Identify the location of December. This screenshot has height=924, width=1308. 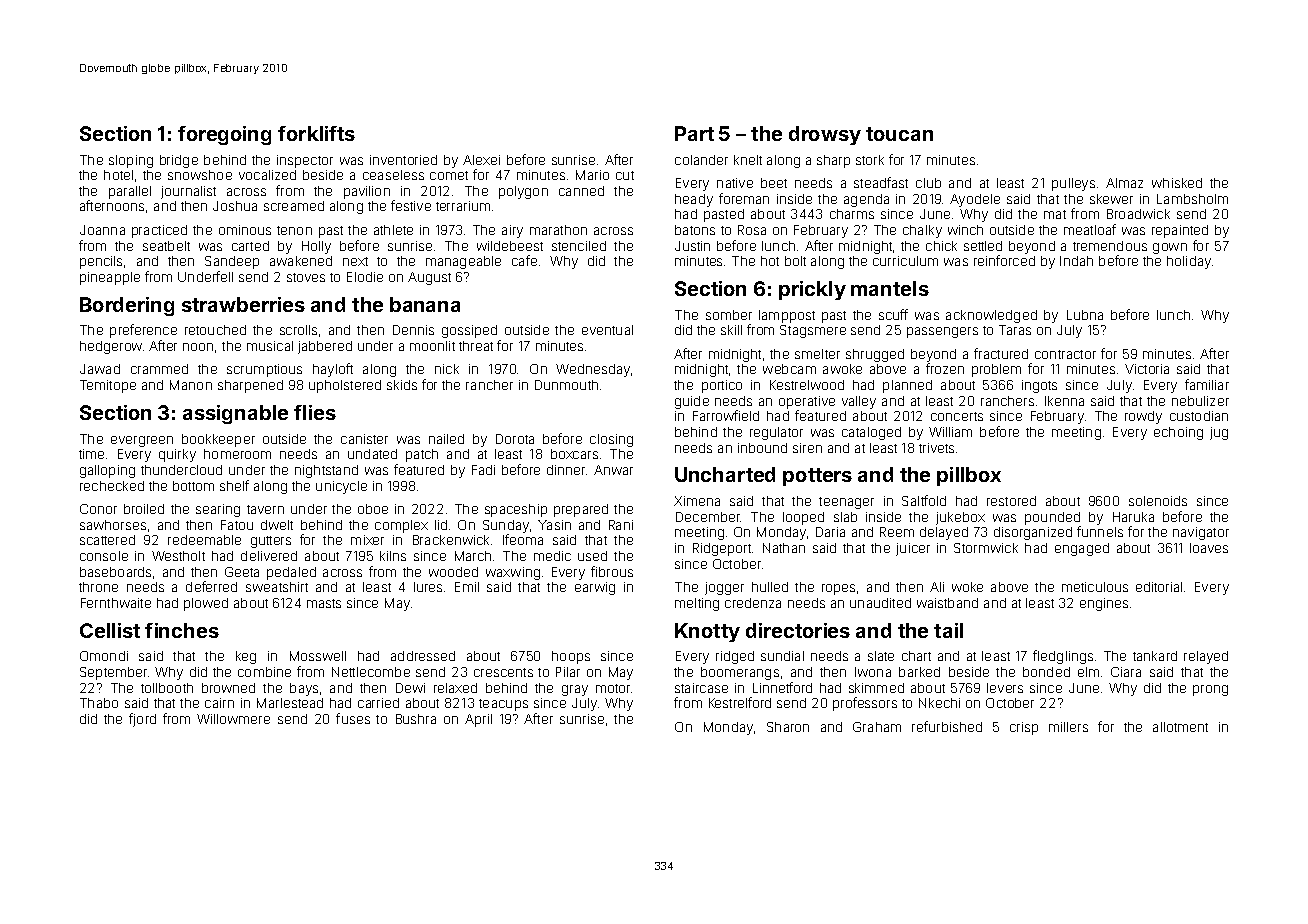
(708, 517).
